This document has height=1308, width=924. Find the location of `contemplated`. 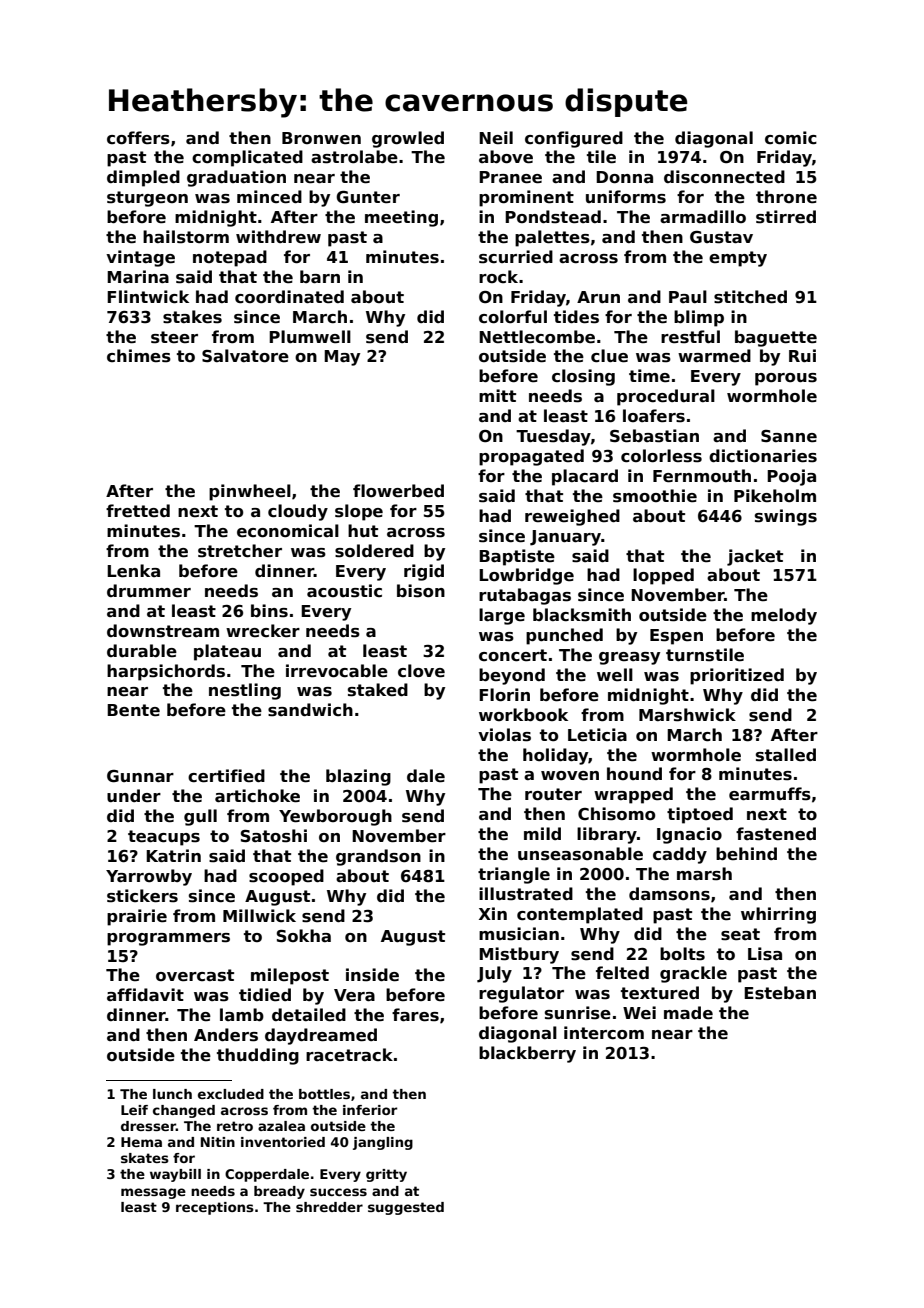

contemplated is located at coordinates (580, 915).
